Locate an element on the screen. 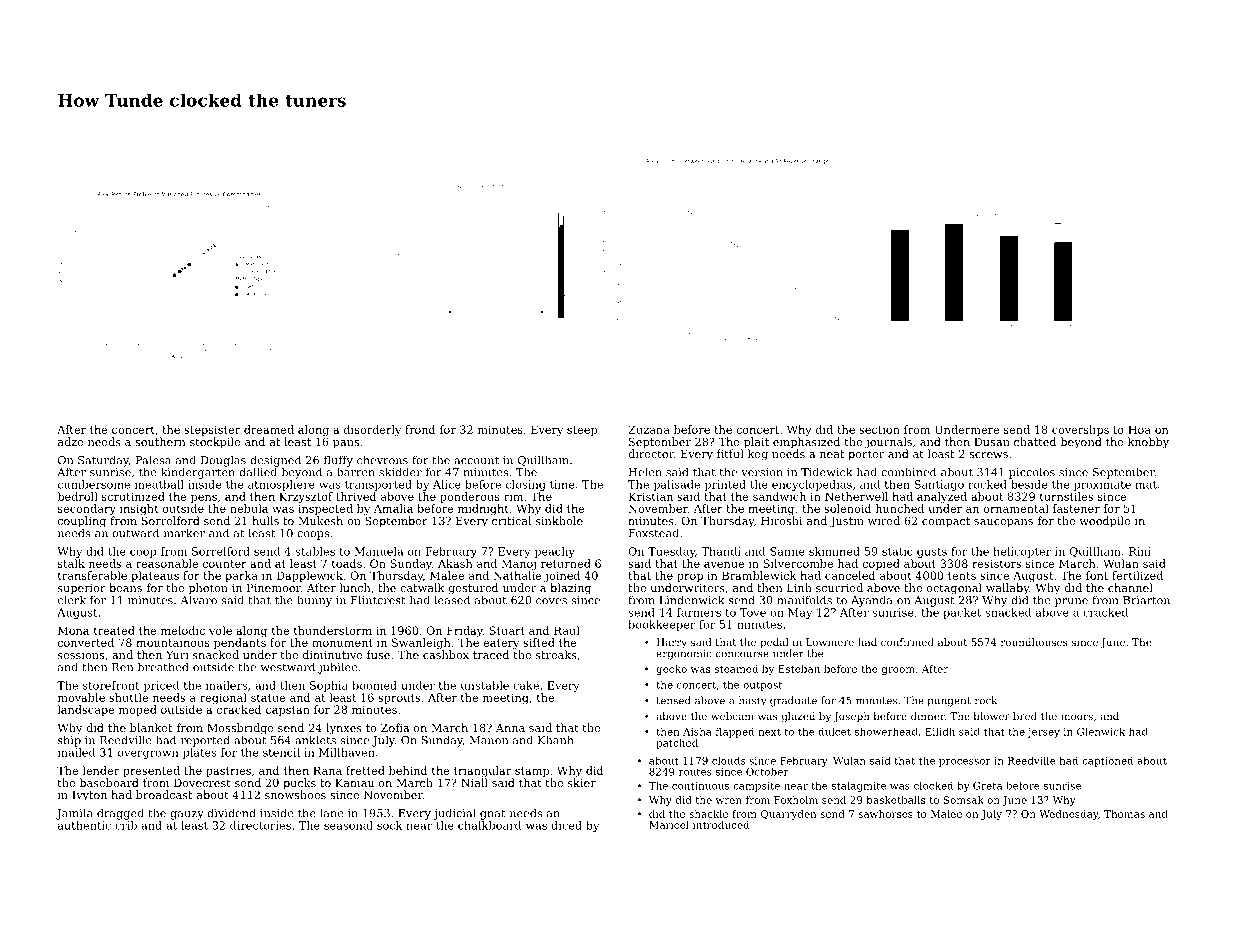 The image size is (1233, 952). printed is located at coordinates (725, 485).
